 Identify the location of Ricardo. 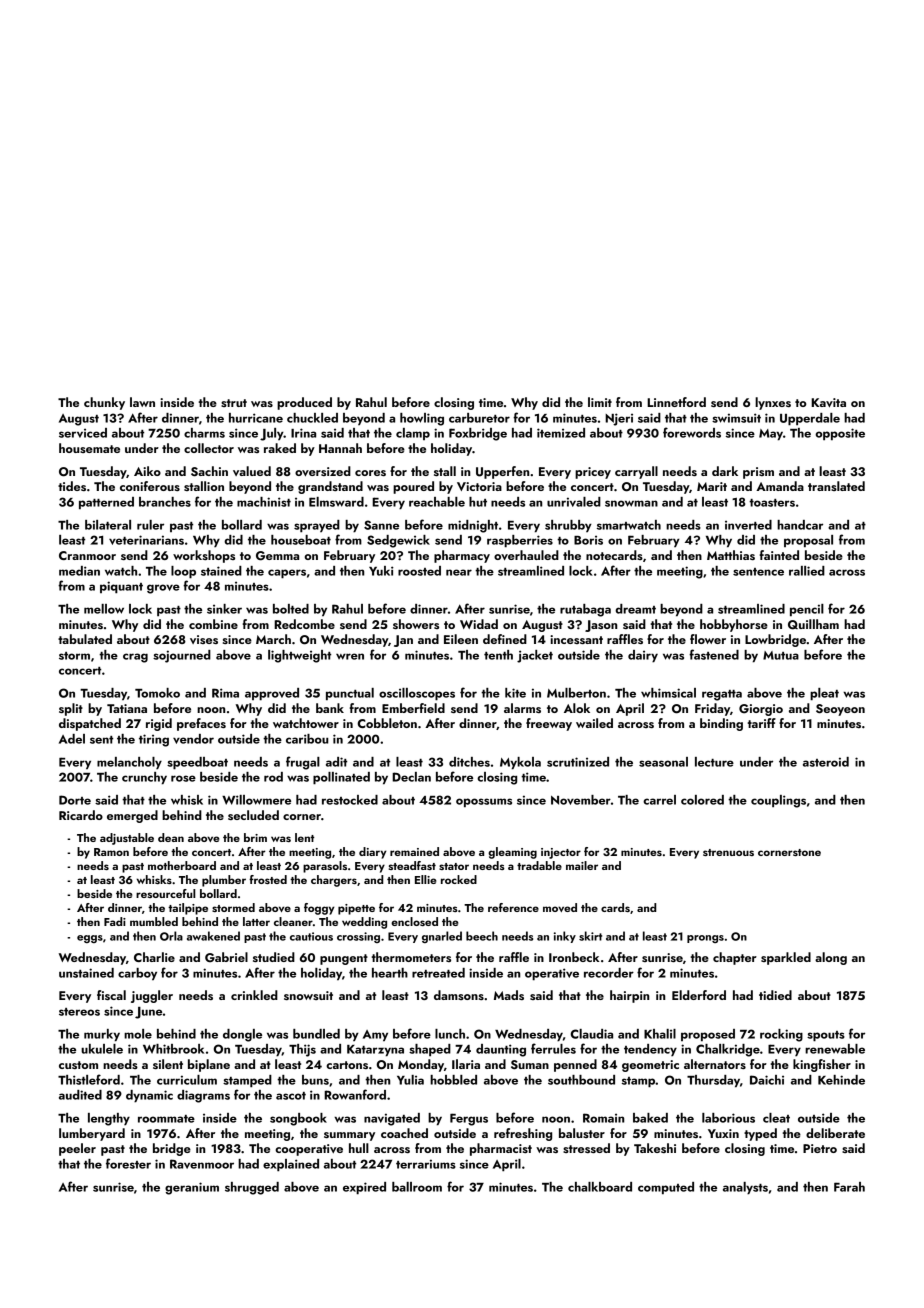
(81, 815).
